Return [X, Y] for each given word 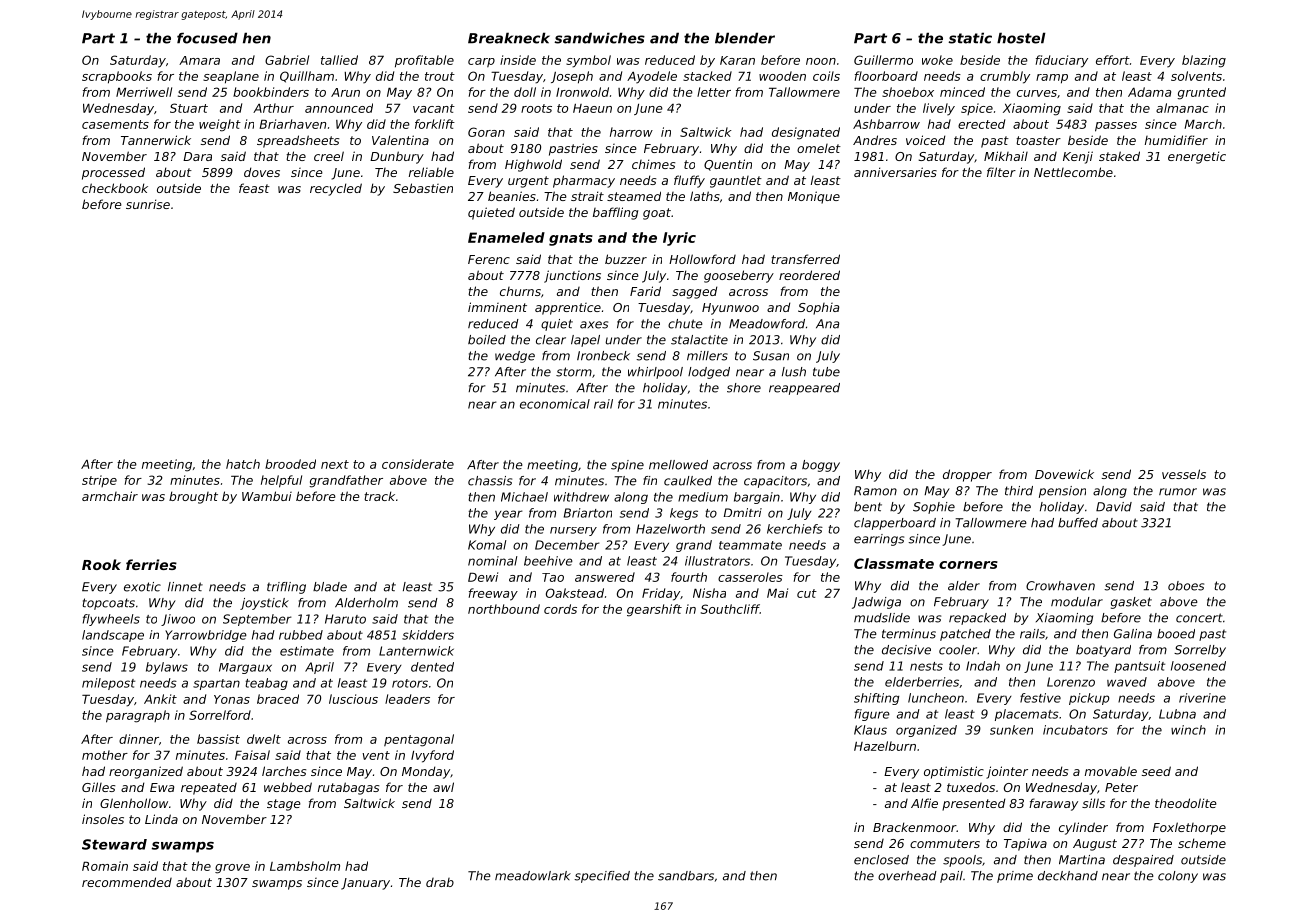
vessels [1184, 474]
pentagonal [419, 740]
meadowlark [533, 876]
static [970, 38]
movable [1111, 771]
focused [207, 38]
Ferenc [489, 259]
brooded [290, 464]
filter [1001, 172]
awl [443, 787]
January [365, 884]
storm [574, 372]
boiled [487, 340]
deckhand [1068, 876]
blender [745, 38]
